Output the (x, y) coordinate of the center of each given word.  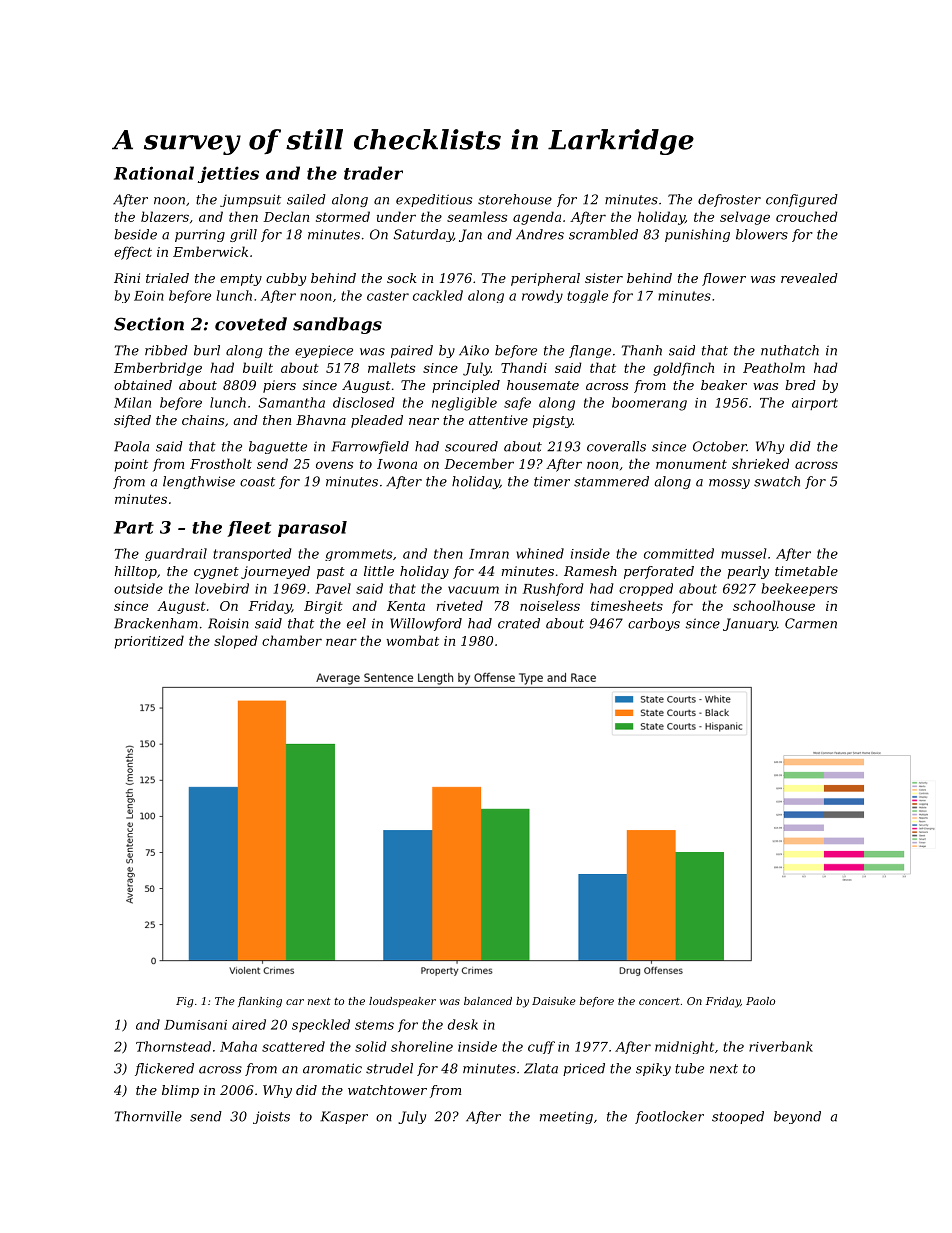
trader (373, 173)
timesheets (627, 605)
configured (802, 200)
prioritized (149, 642)
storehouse (515, 199)
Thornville (148, 1116)
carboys (654, 624)
